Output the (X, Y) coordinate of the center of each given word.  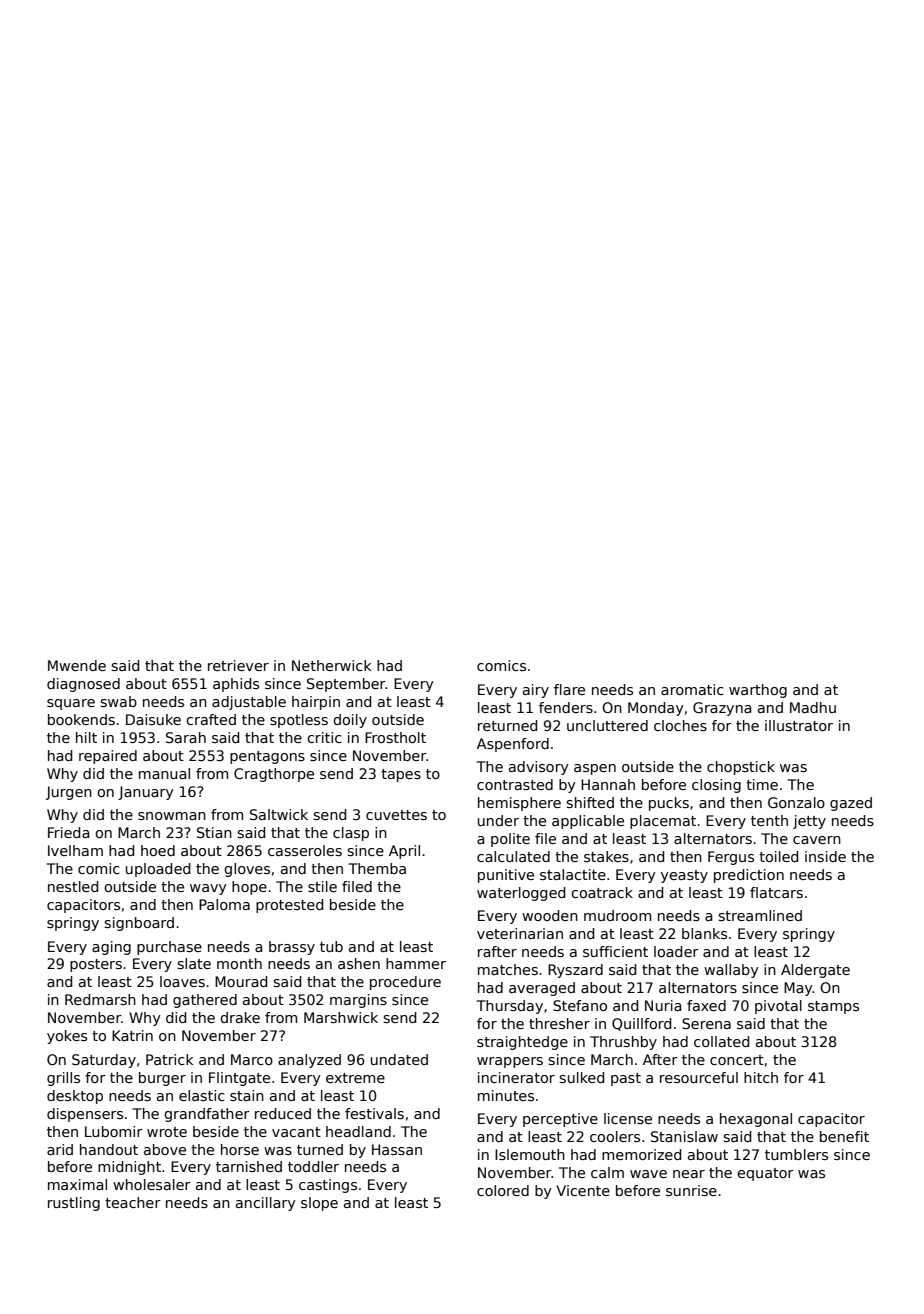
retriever (238, 665)
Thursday (510, 1007)
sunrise (691, 1190)
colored (503, 1190)
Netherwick (331, 665)
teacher (133, 1202)
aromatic (692, 689)
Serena (706, 1023)
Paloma (224, 904)
